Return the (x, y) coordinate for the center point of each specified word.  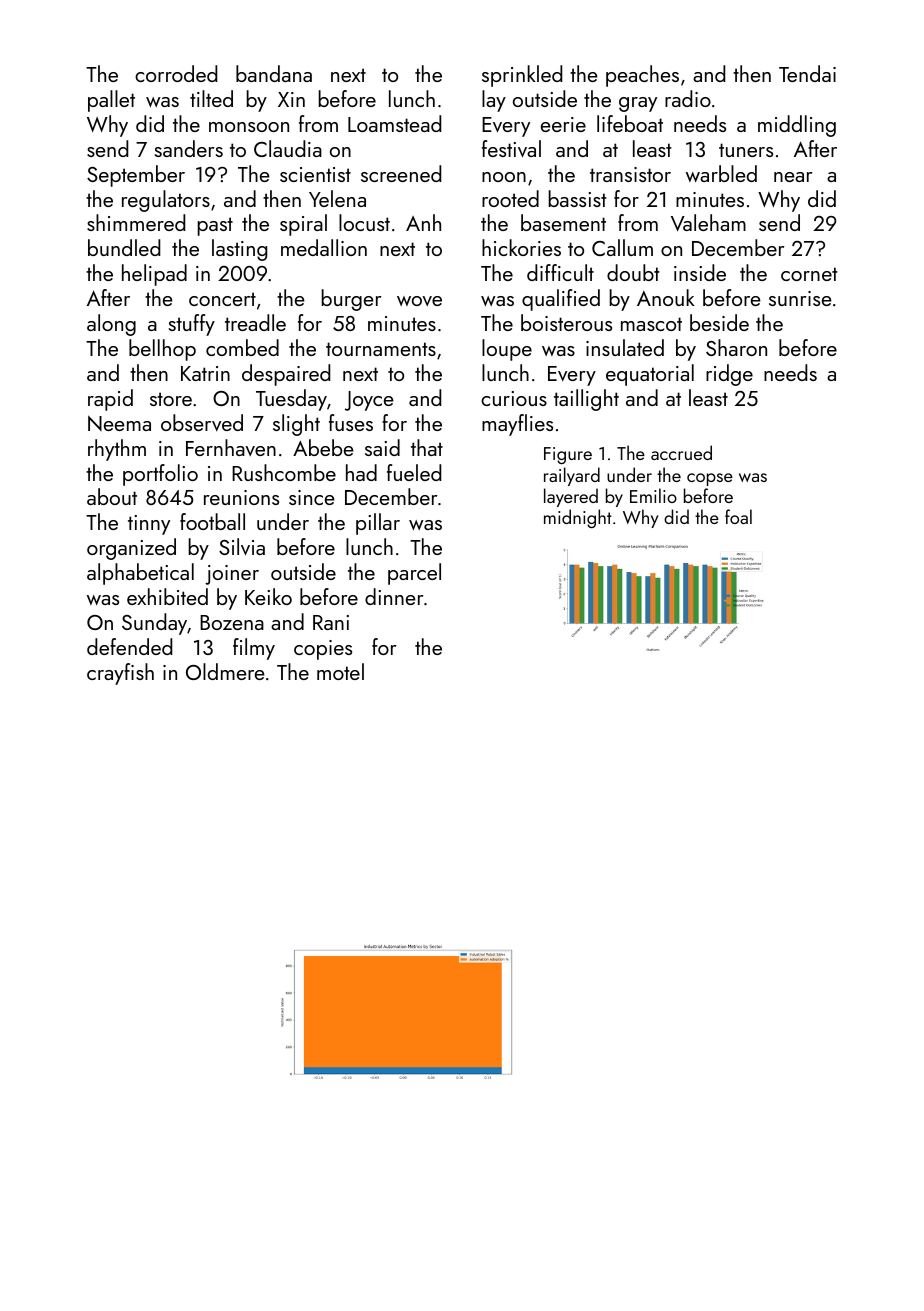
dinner (394, 596)
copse (710, 479)
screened (401, 173)
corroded (176, 73)
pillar (378, 524)
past (215, 226)
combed (242, 347)
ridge (729, 375)
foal (738, 516)
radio (688, 98)
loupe (507, 350)
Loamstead (394, 123)
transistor (630, 174)
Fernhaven (231, 447)
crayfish (120, 674)
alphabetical (140, 574)
